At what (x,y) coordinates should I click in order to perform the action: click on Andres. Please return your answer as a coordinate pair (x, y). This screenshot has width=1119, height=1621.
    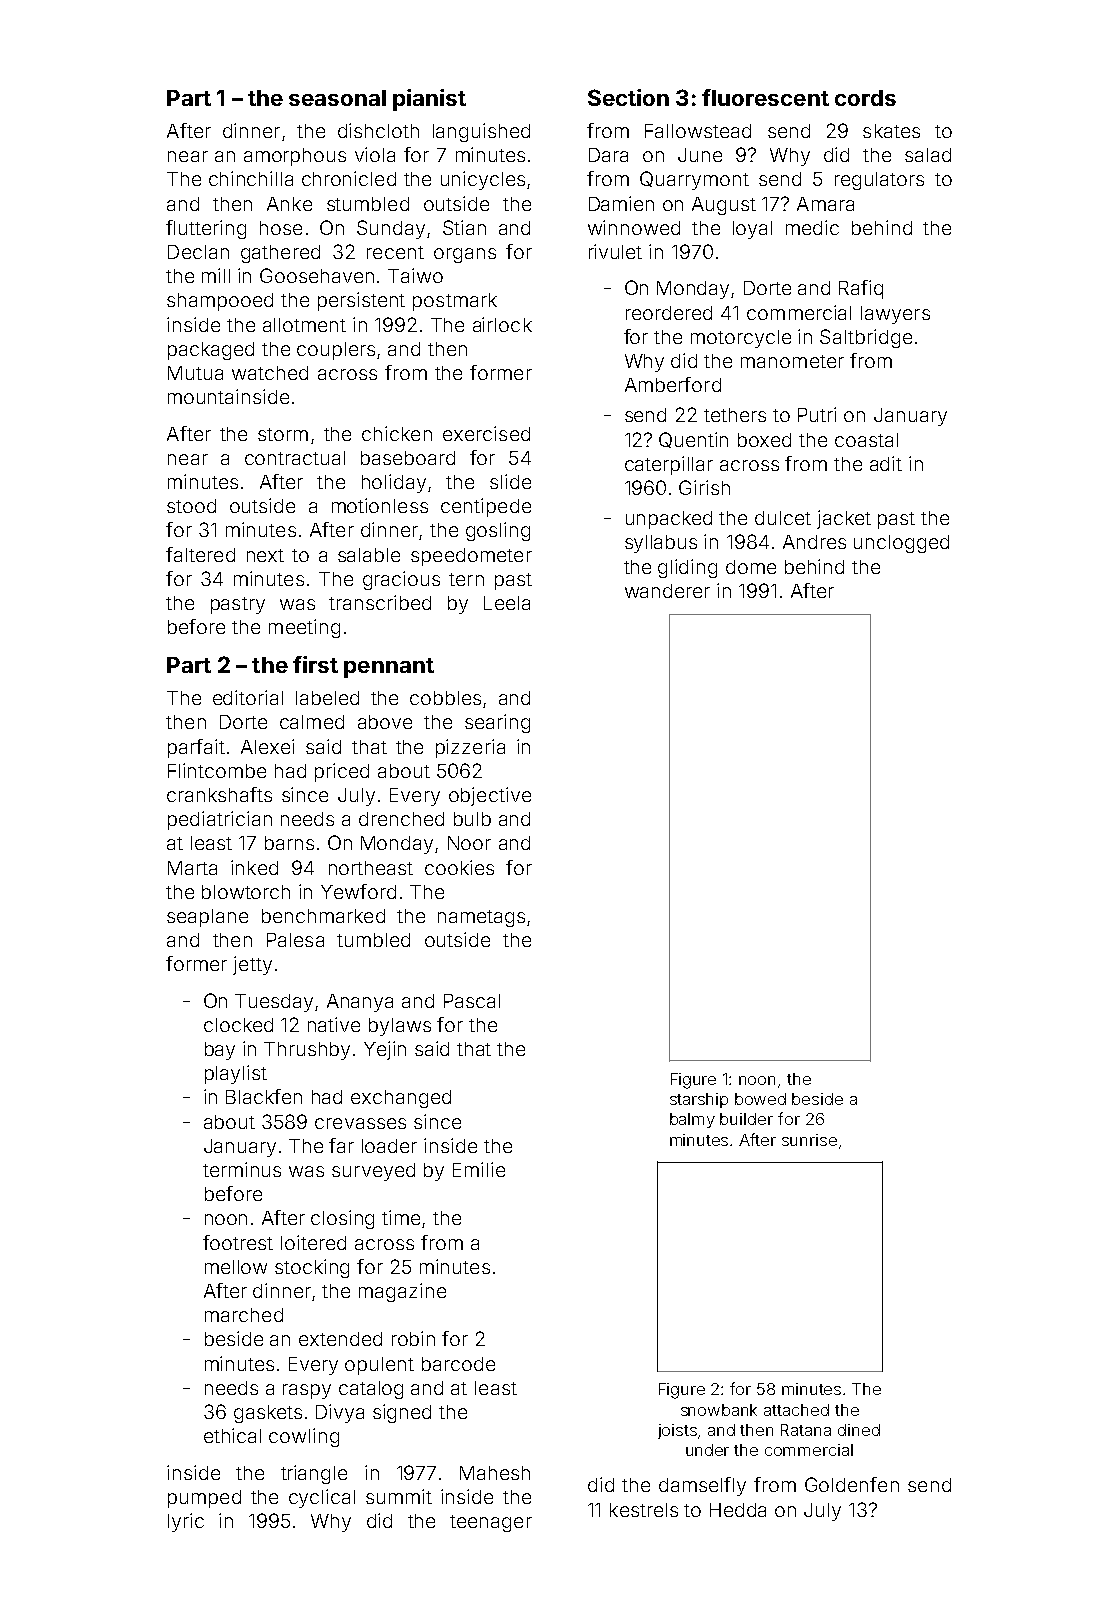
    Looking at the image, I should click on (814, 542).
